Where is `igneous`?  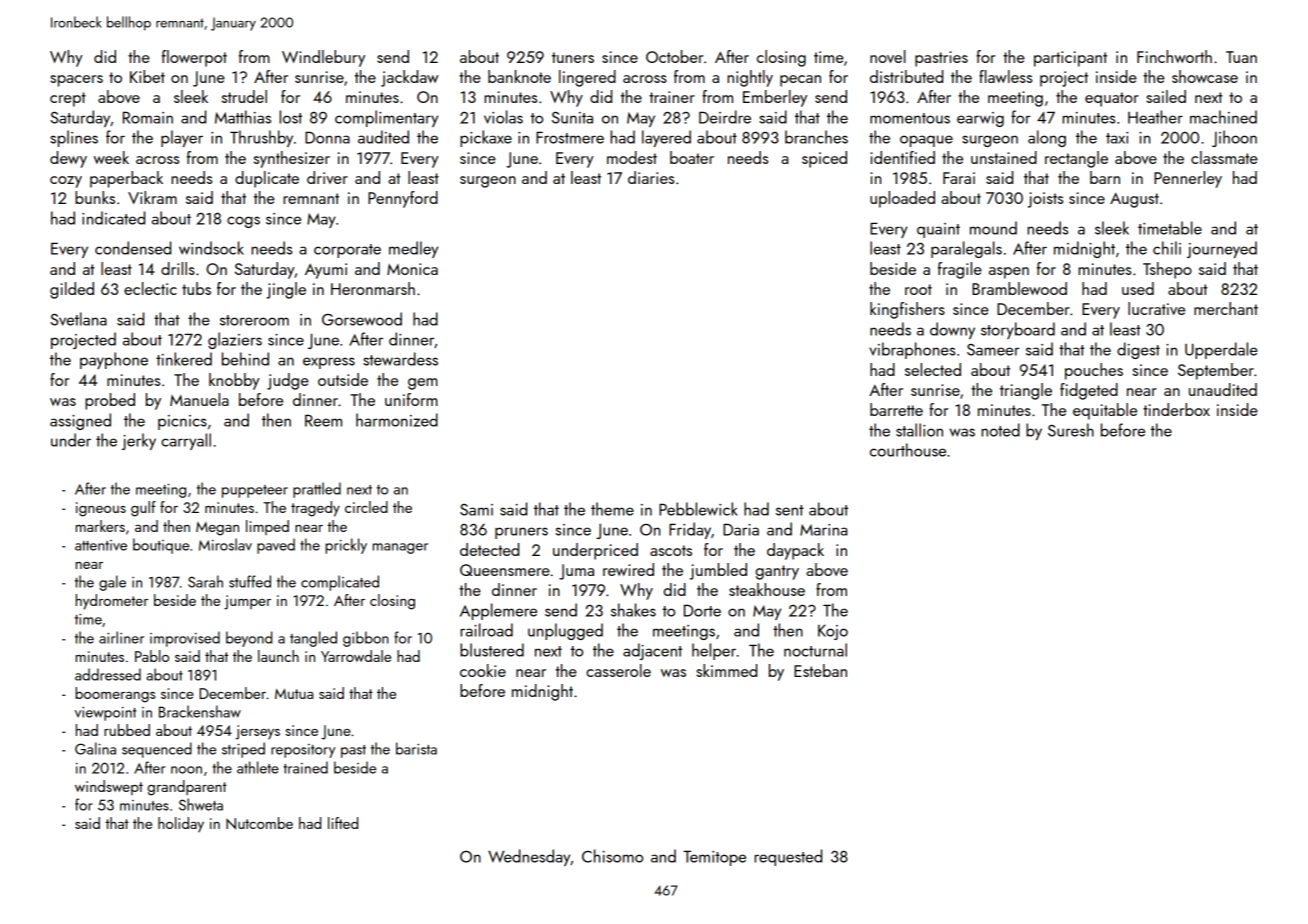 igneous is located at coordinates (101, 509).
